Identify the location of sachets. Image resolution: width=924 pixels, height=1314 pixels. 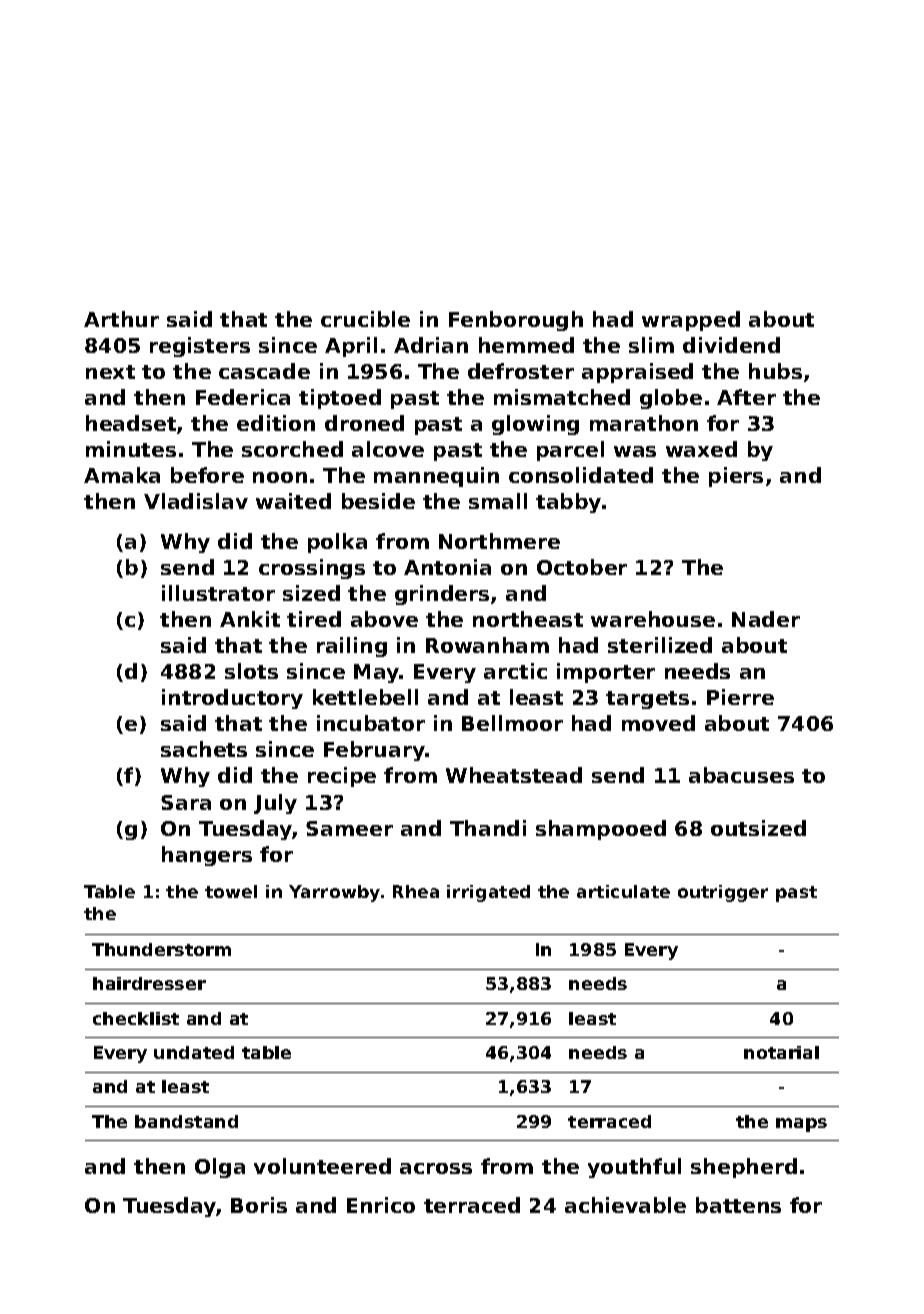
(204, 749).
